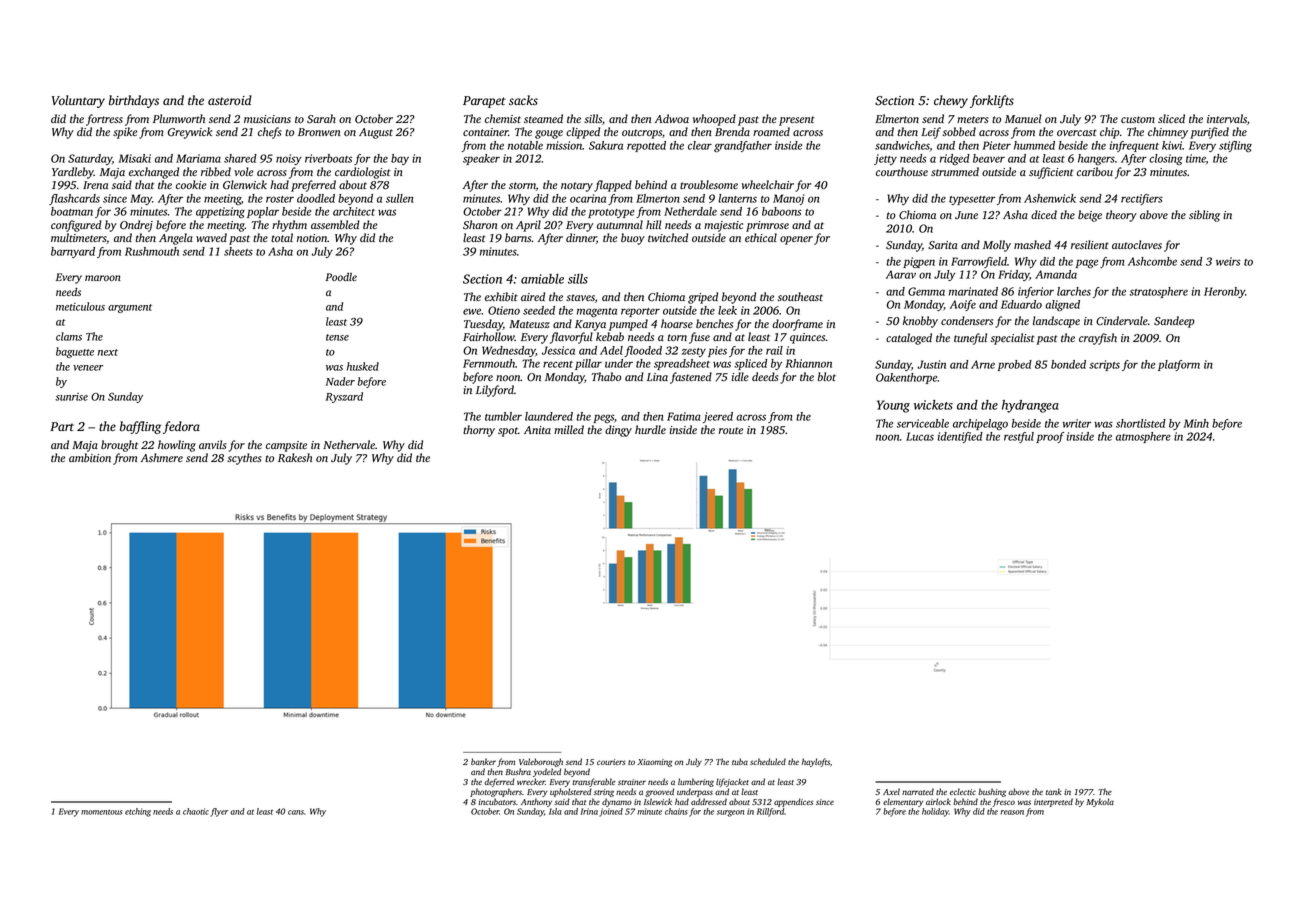 The width and height of the screenshot is (1308, 924). Describe the element at coordinates (1143, 437) in the screenshot. I see `atmosphere` at that location.
